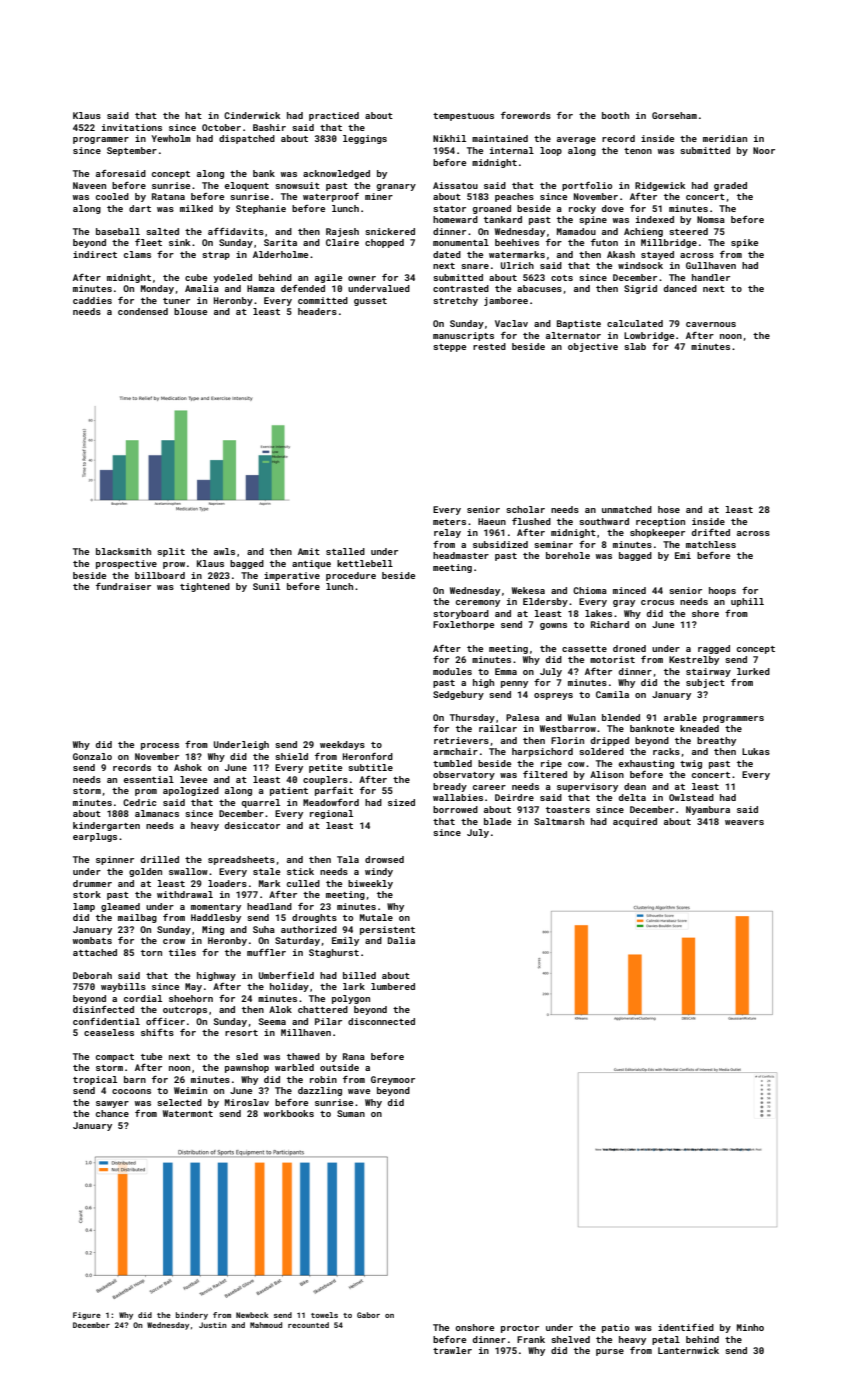 This screenshot has height=1400, width=849. What do you see at coordinates (711, 532) in the screenshot?
I see `drifted` at bounding box center [711, 532].
